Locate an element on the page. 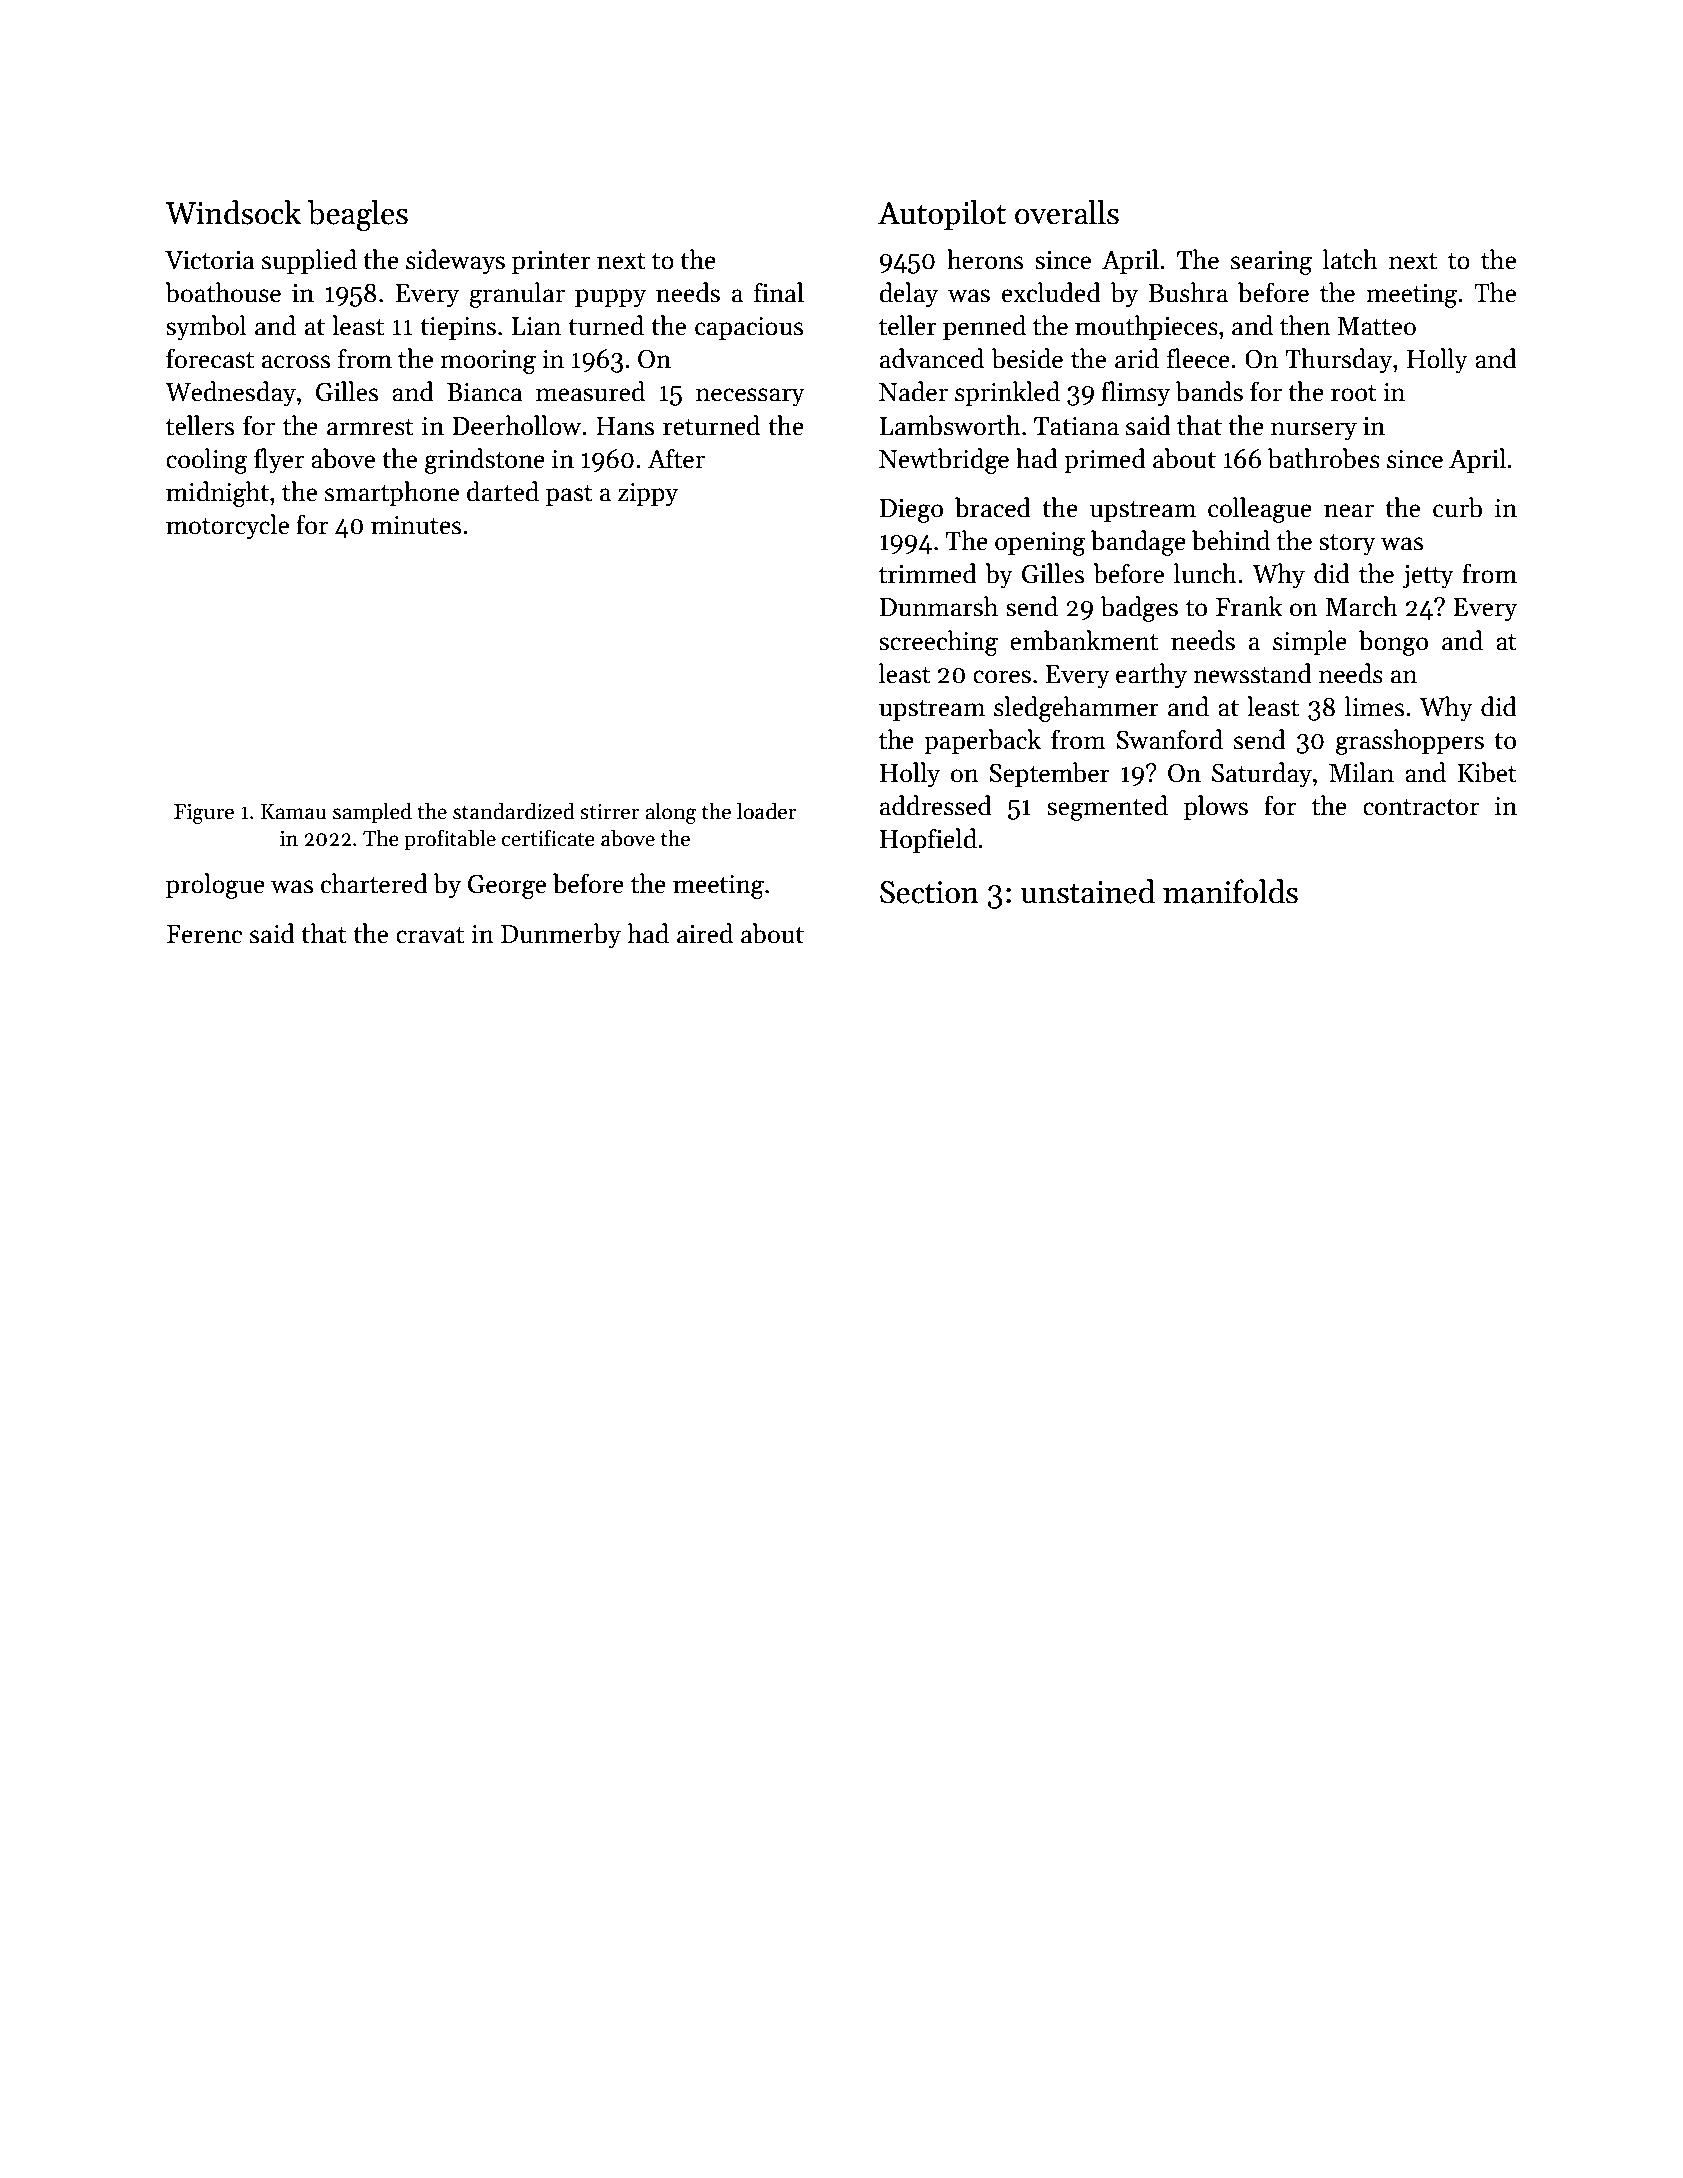 This image has width=1683, height=2178. plows is located at coordinates (1216, 807).
